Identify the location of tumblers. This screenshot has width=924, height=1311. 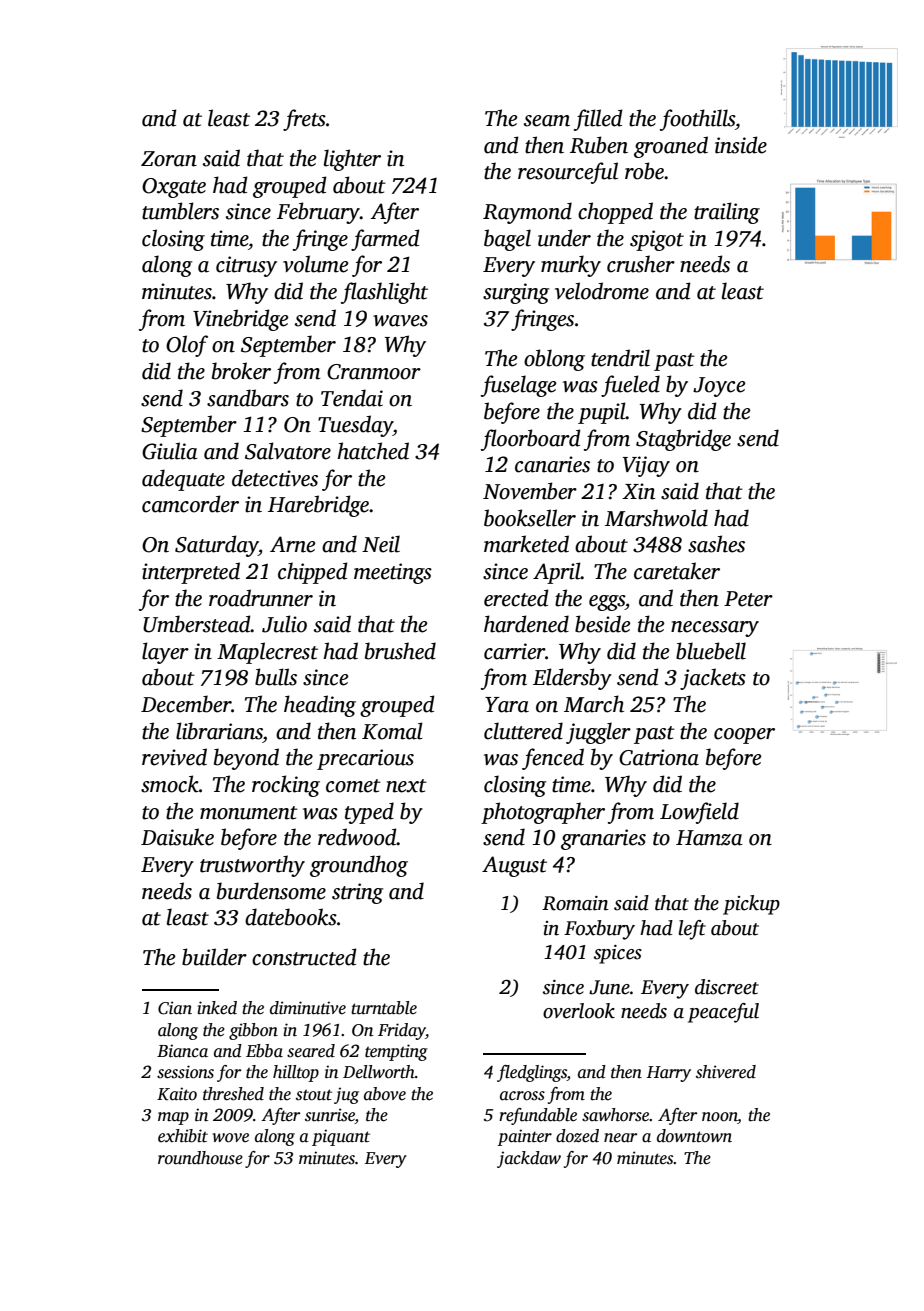
(180, 211).
